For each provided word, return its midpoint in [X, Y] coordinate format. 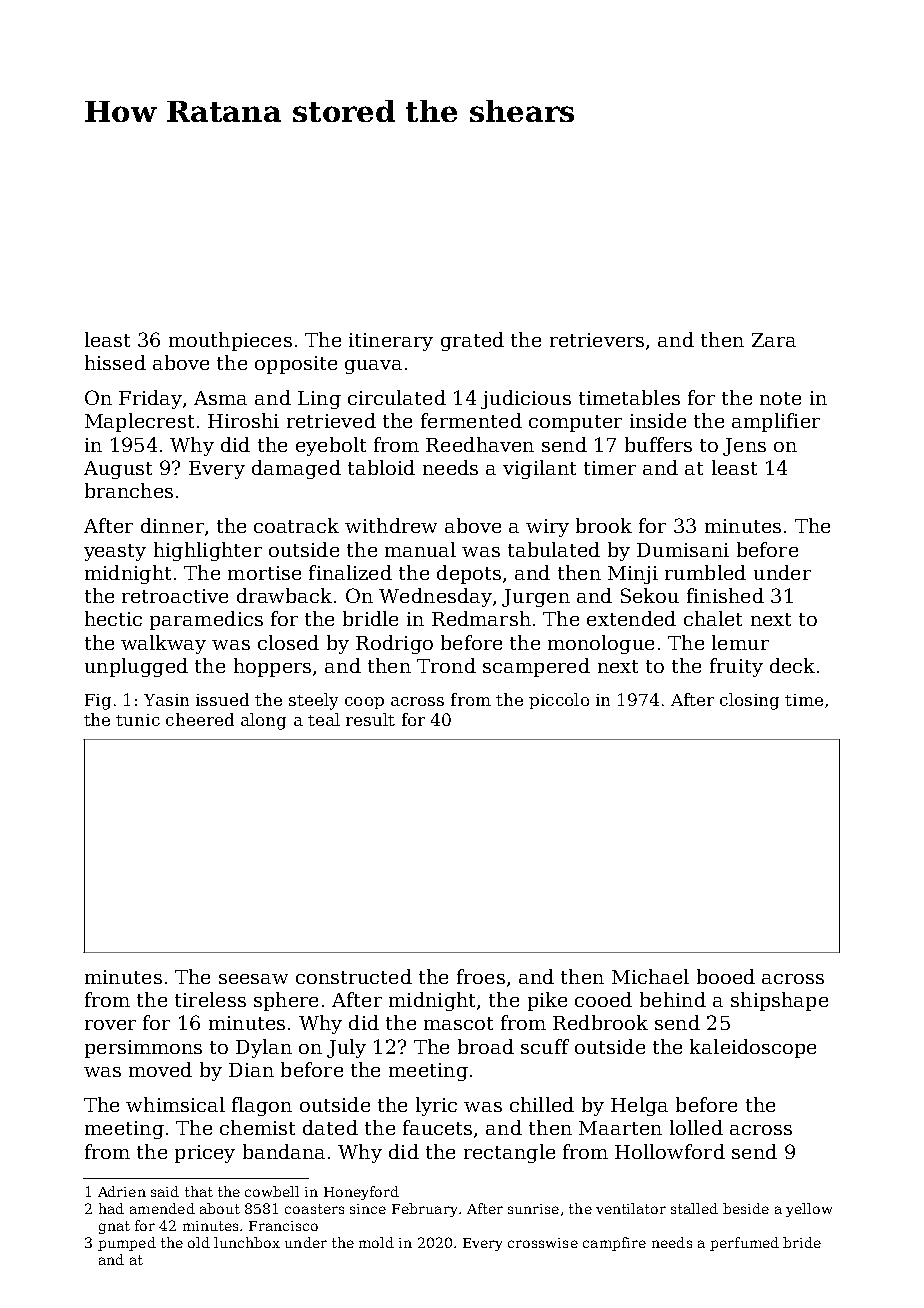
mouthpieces [230, 341]
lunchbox [247, 1242]
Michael [650, 976]
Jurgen [536, 598]
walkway [163, 644]
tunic [138, 720]
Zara [774, 340]
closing [749, 701]
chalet [713, 618]
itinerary [391, 342]
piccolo [559, 701]
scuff [545, 1046]
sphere [286, 1001]
